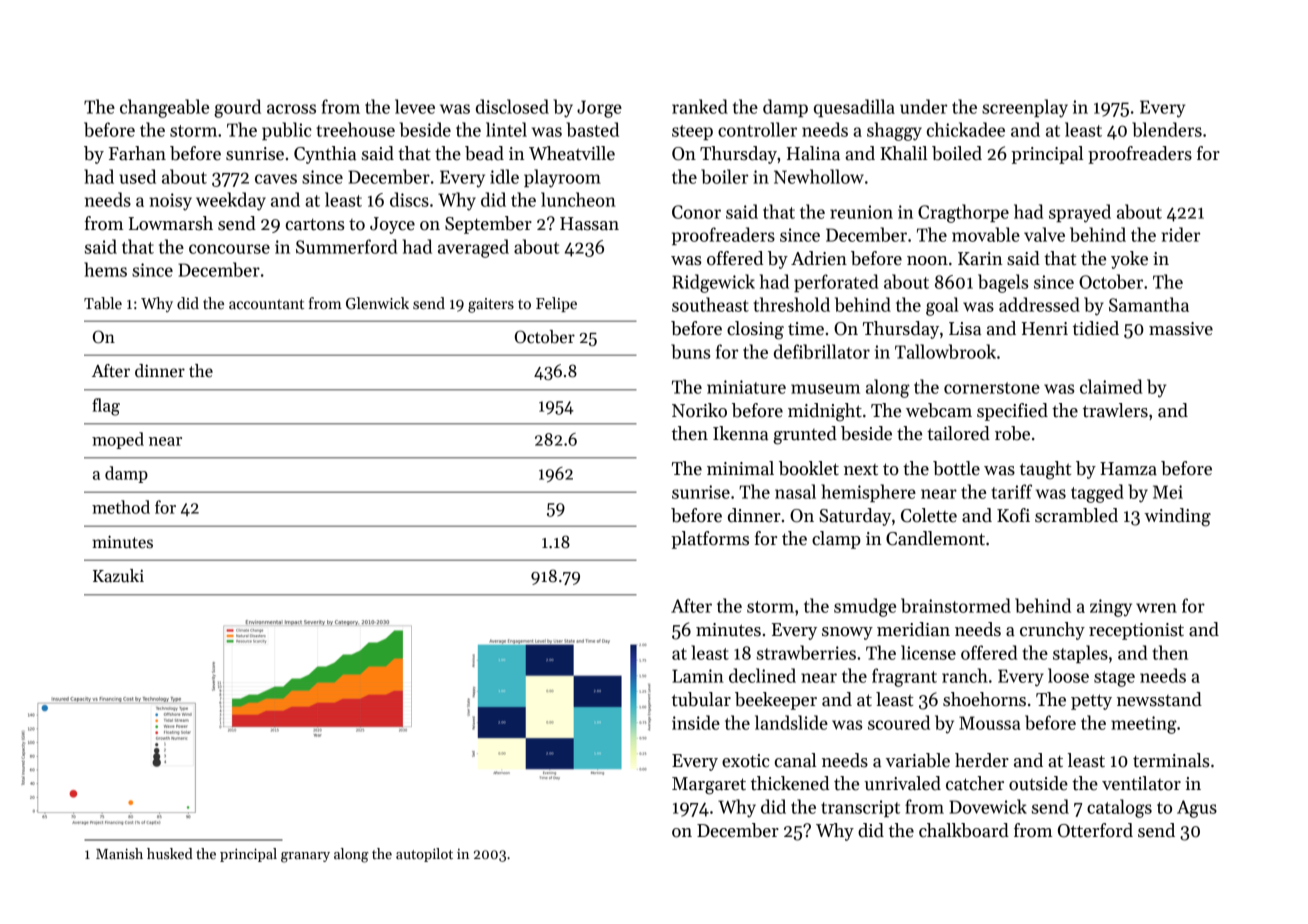 This screenshot has width=1308, height=924. I want to click on Manish, so click(119, 853).
